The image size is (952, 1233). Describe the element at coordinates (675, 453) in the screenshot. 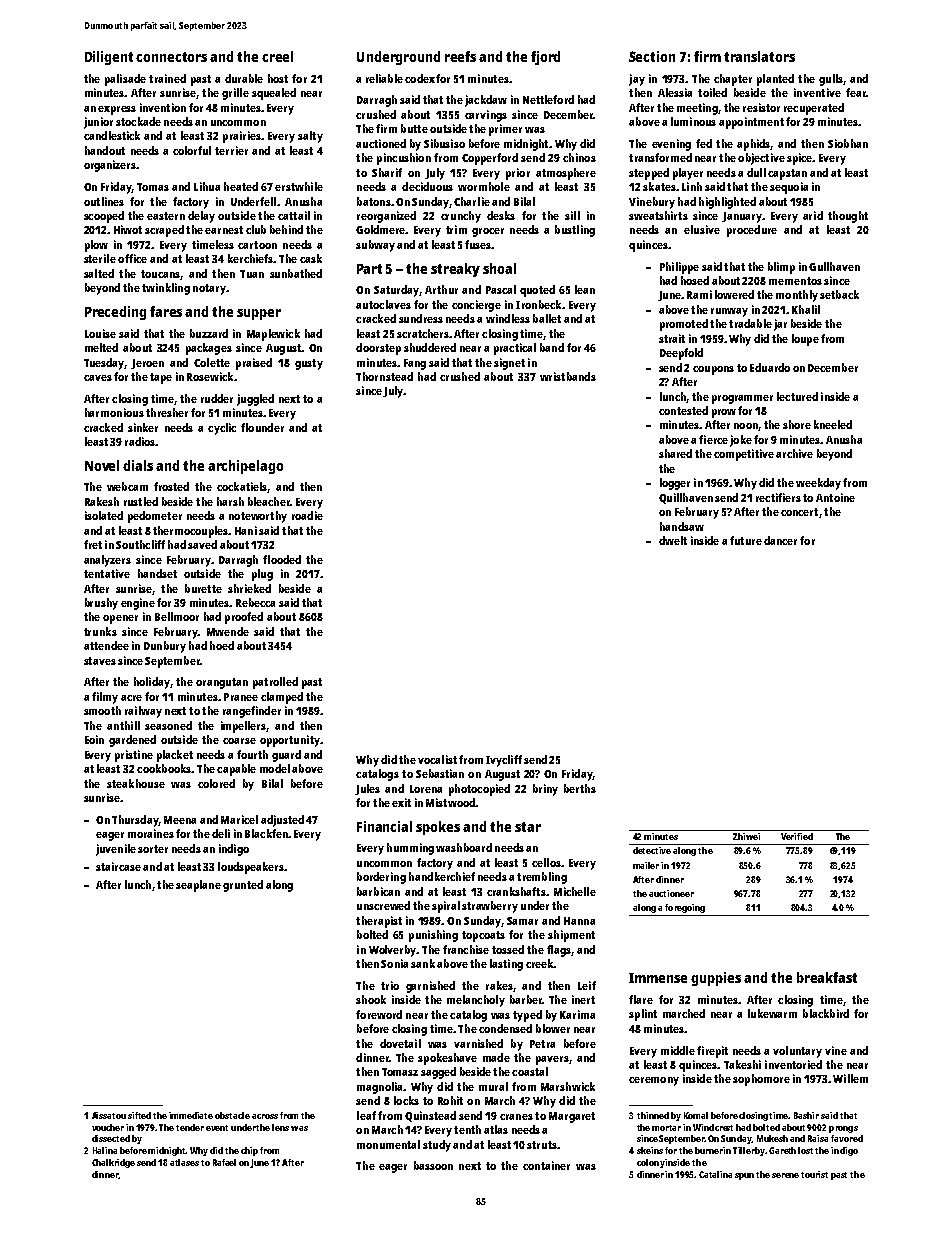

I see `shared` at that location.
